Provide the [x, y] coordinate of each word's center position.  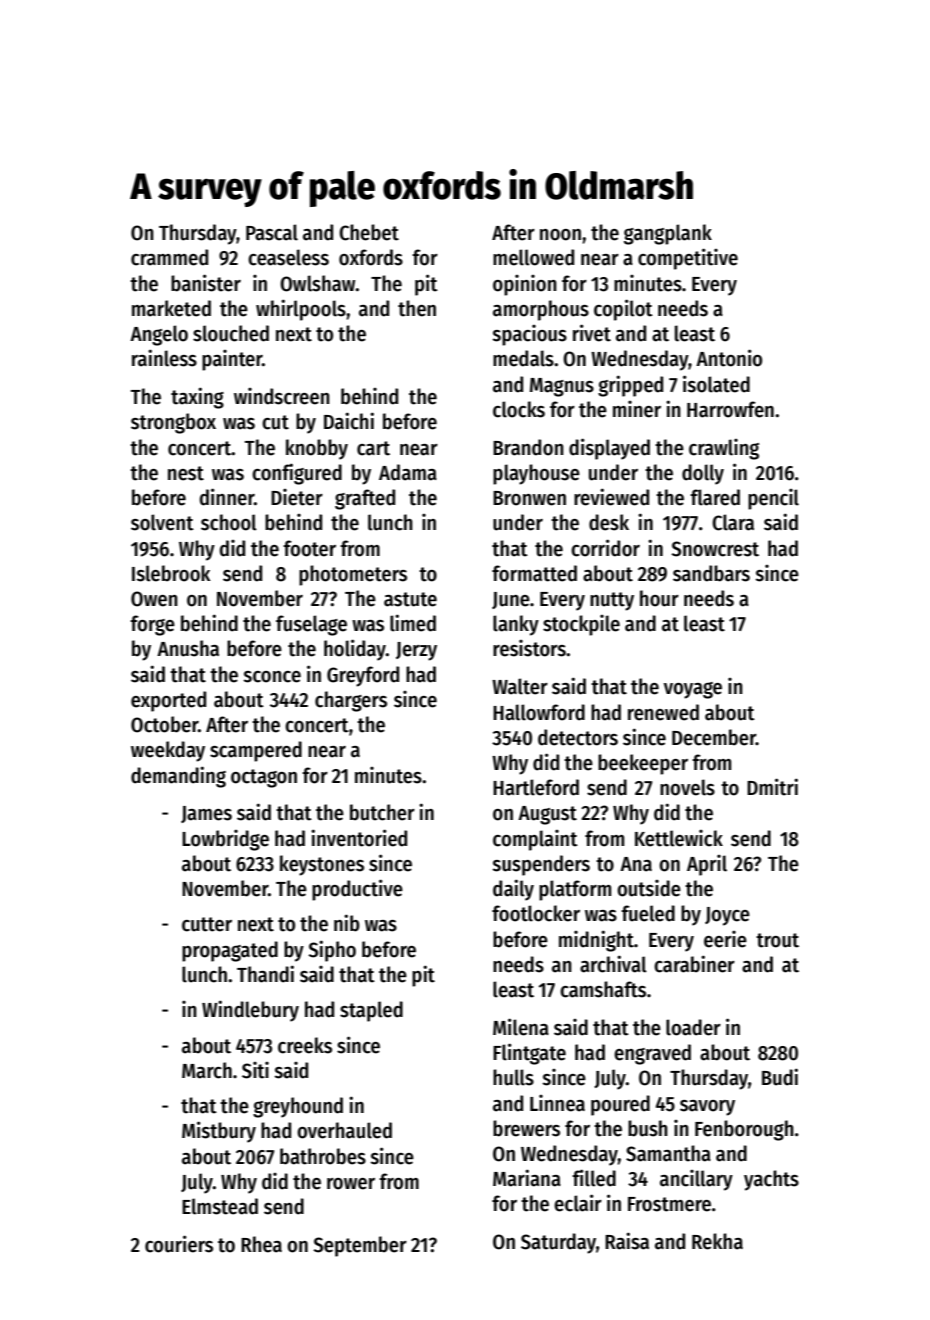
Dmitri [772, 787]
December [714, 737]
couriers [179, 1244]
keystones [322, 865]
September [360, 1246]
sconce [272, 677]
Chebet [369, 232]
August [547, 815]
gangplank [668, 234]
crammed [169, 257]
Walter [520, 686]
